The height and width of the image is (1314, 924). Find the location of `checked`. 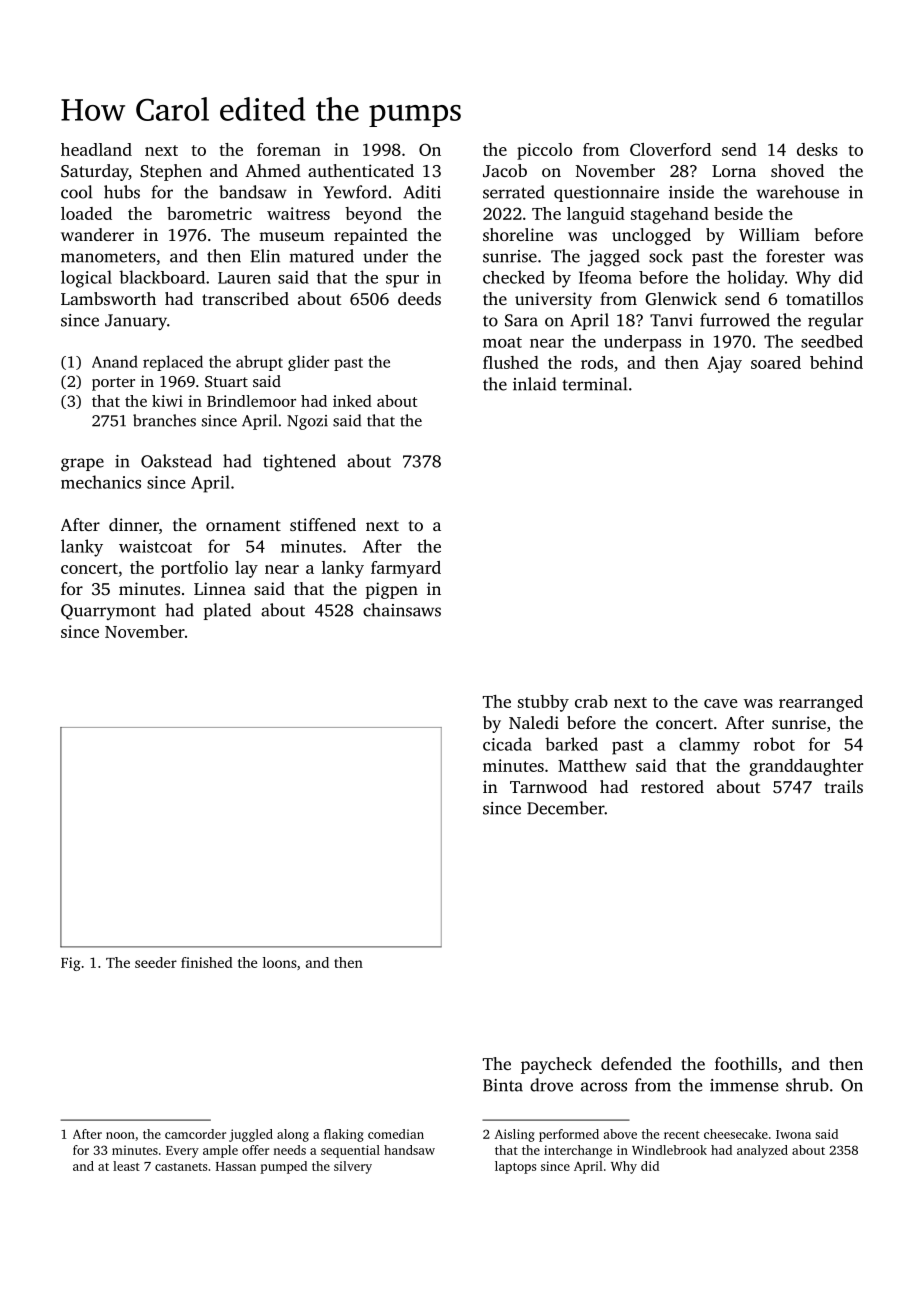

checked is located at coordinates (514, 277).
